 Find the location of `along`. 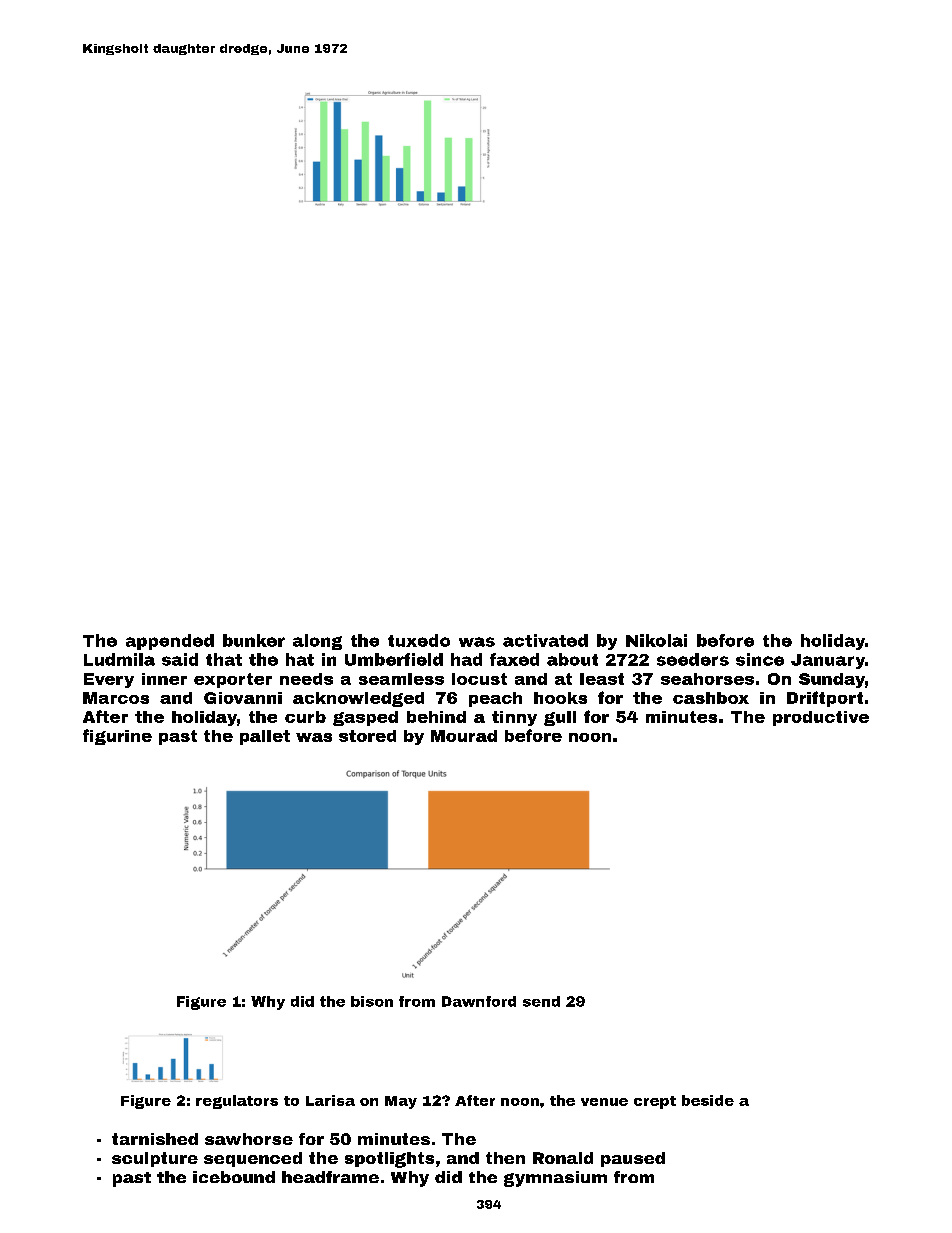

along is located at coordinates (317, 642).
